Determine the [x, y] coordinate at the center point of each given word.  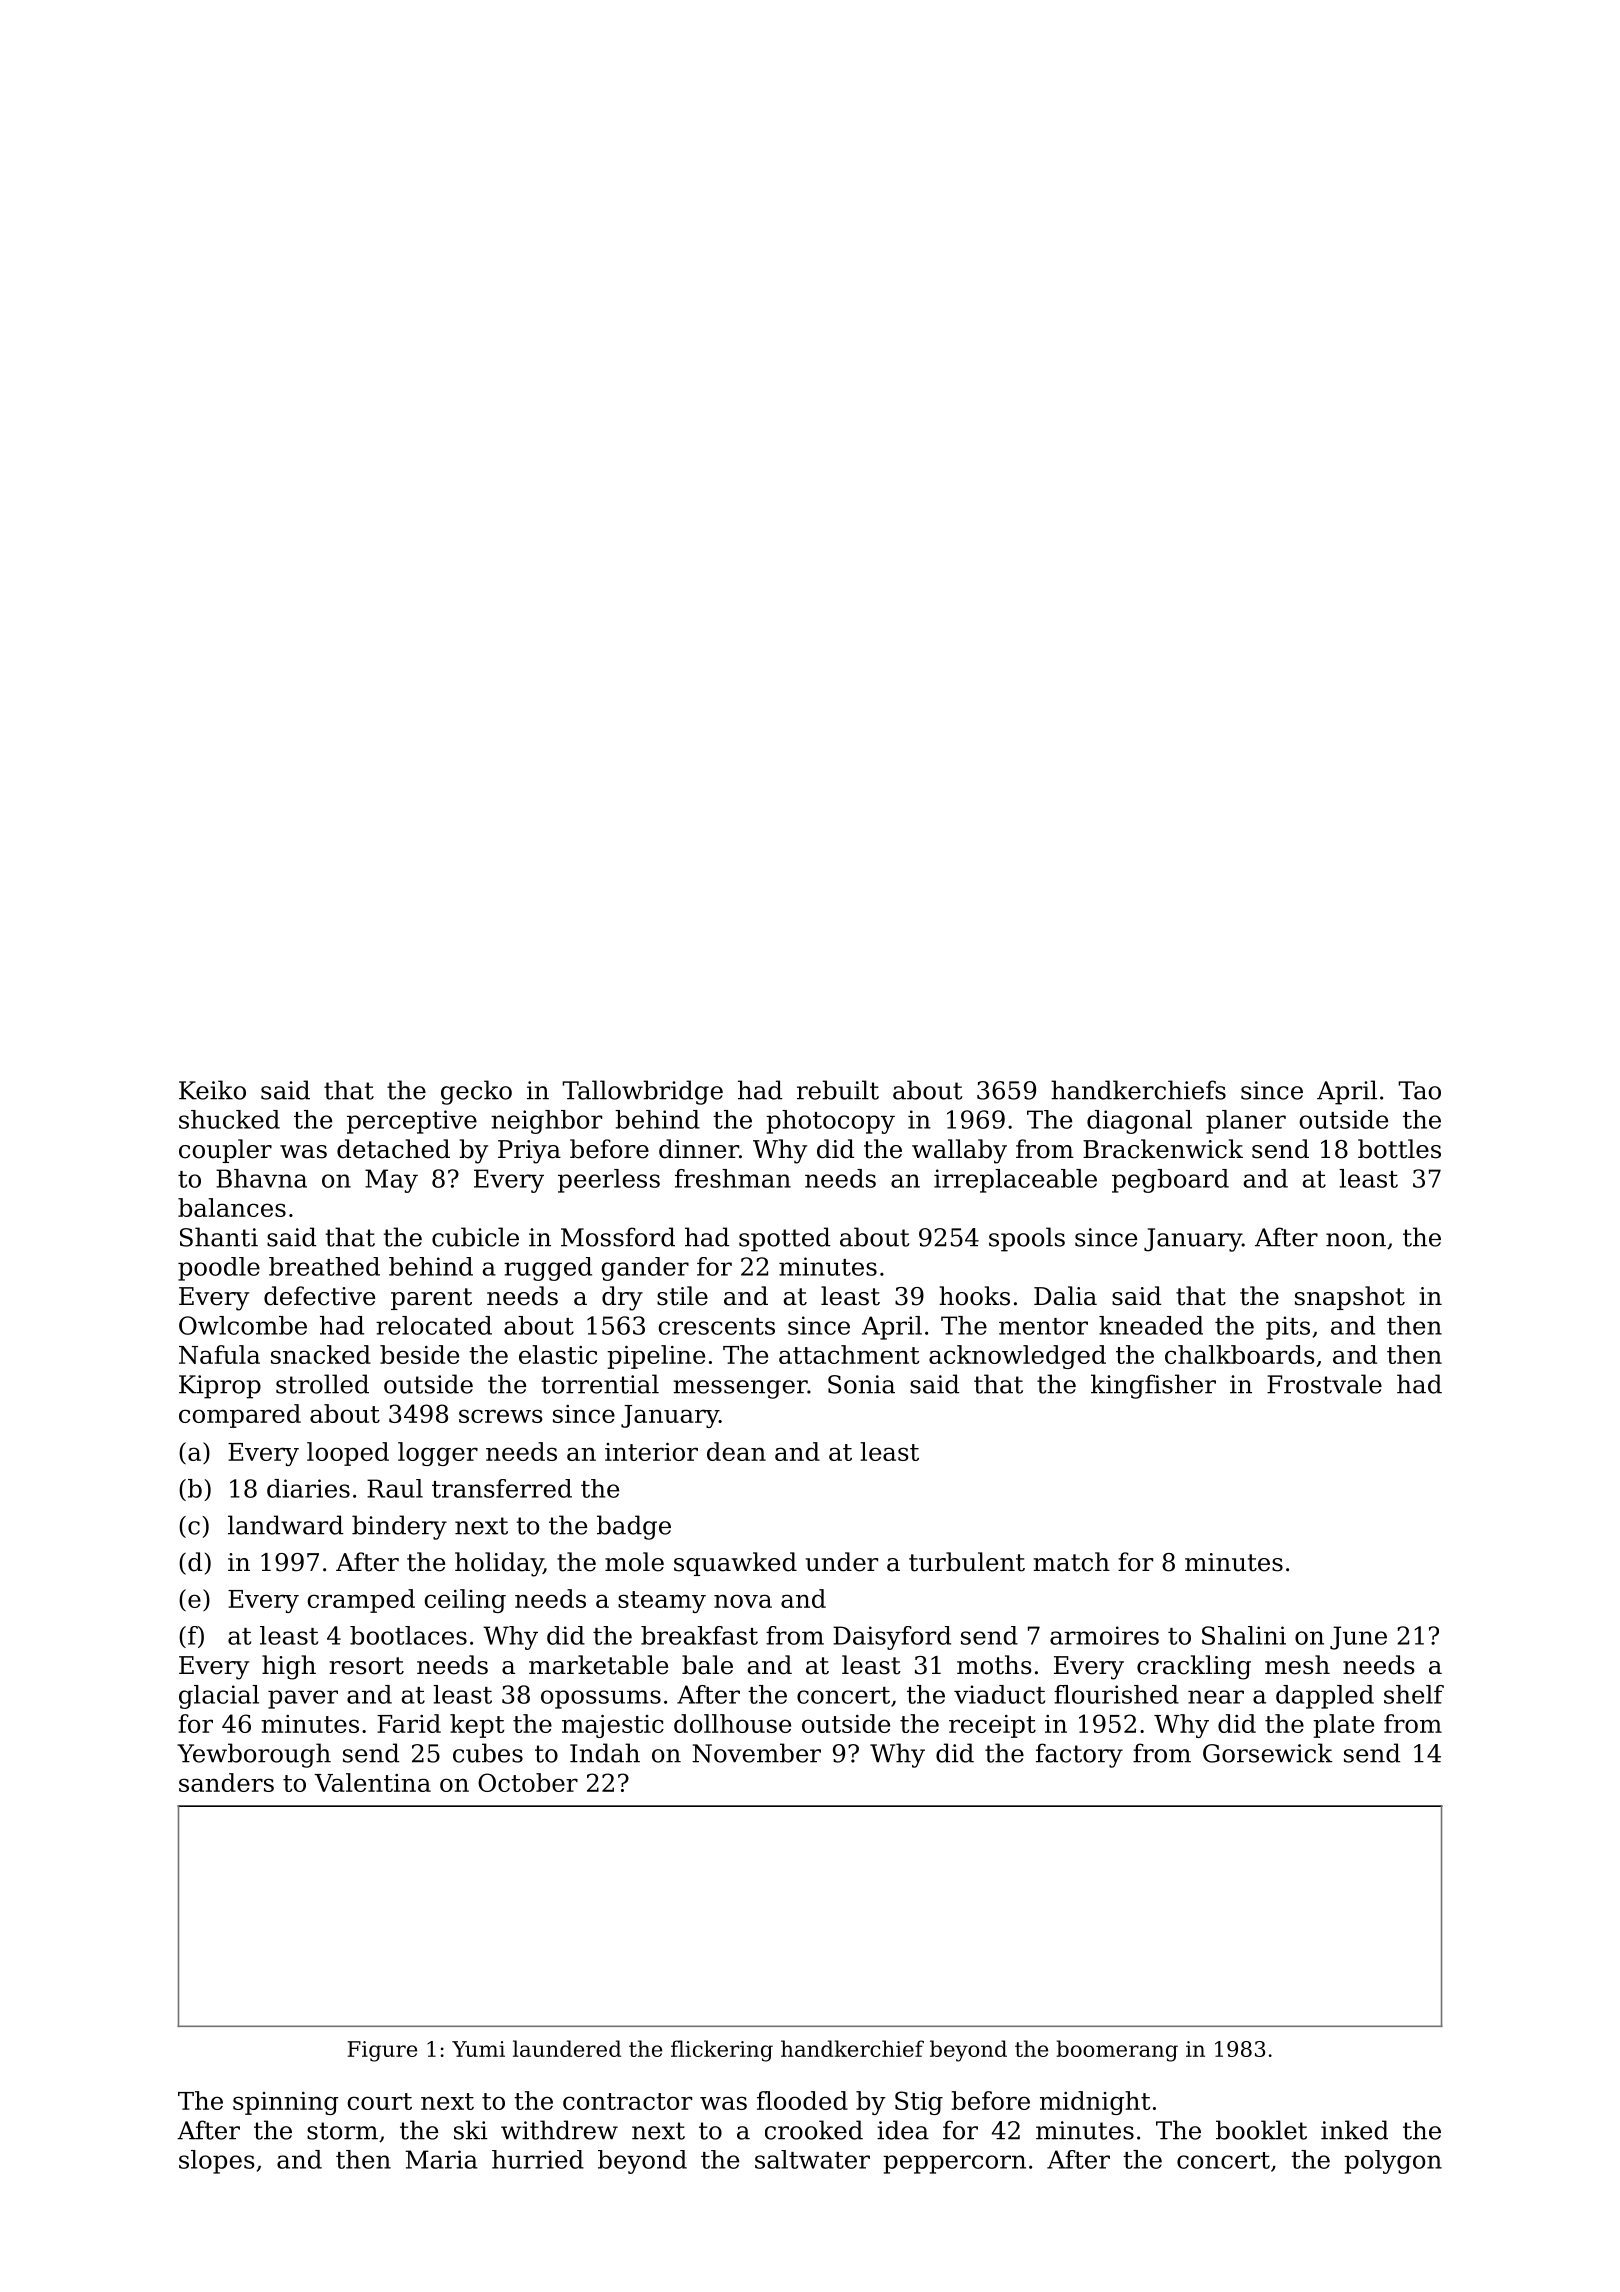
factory [1079, 1755]
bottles [1399, 1149]
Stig [919, 2103]
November [756, 1753]
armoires [1104, 1635]
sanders [226, 1782]
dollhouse [732, 1723]
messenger [740, 1389]
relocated [434, 1325]
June [1358, 1638]
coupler [225, 1151]
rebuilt [838, 1090]
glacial [219, 1697]
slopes [217, 2162]
